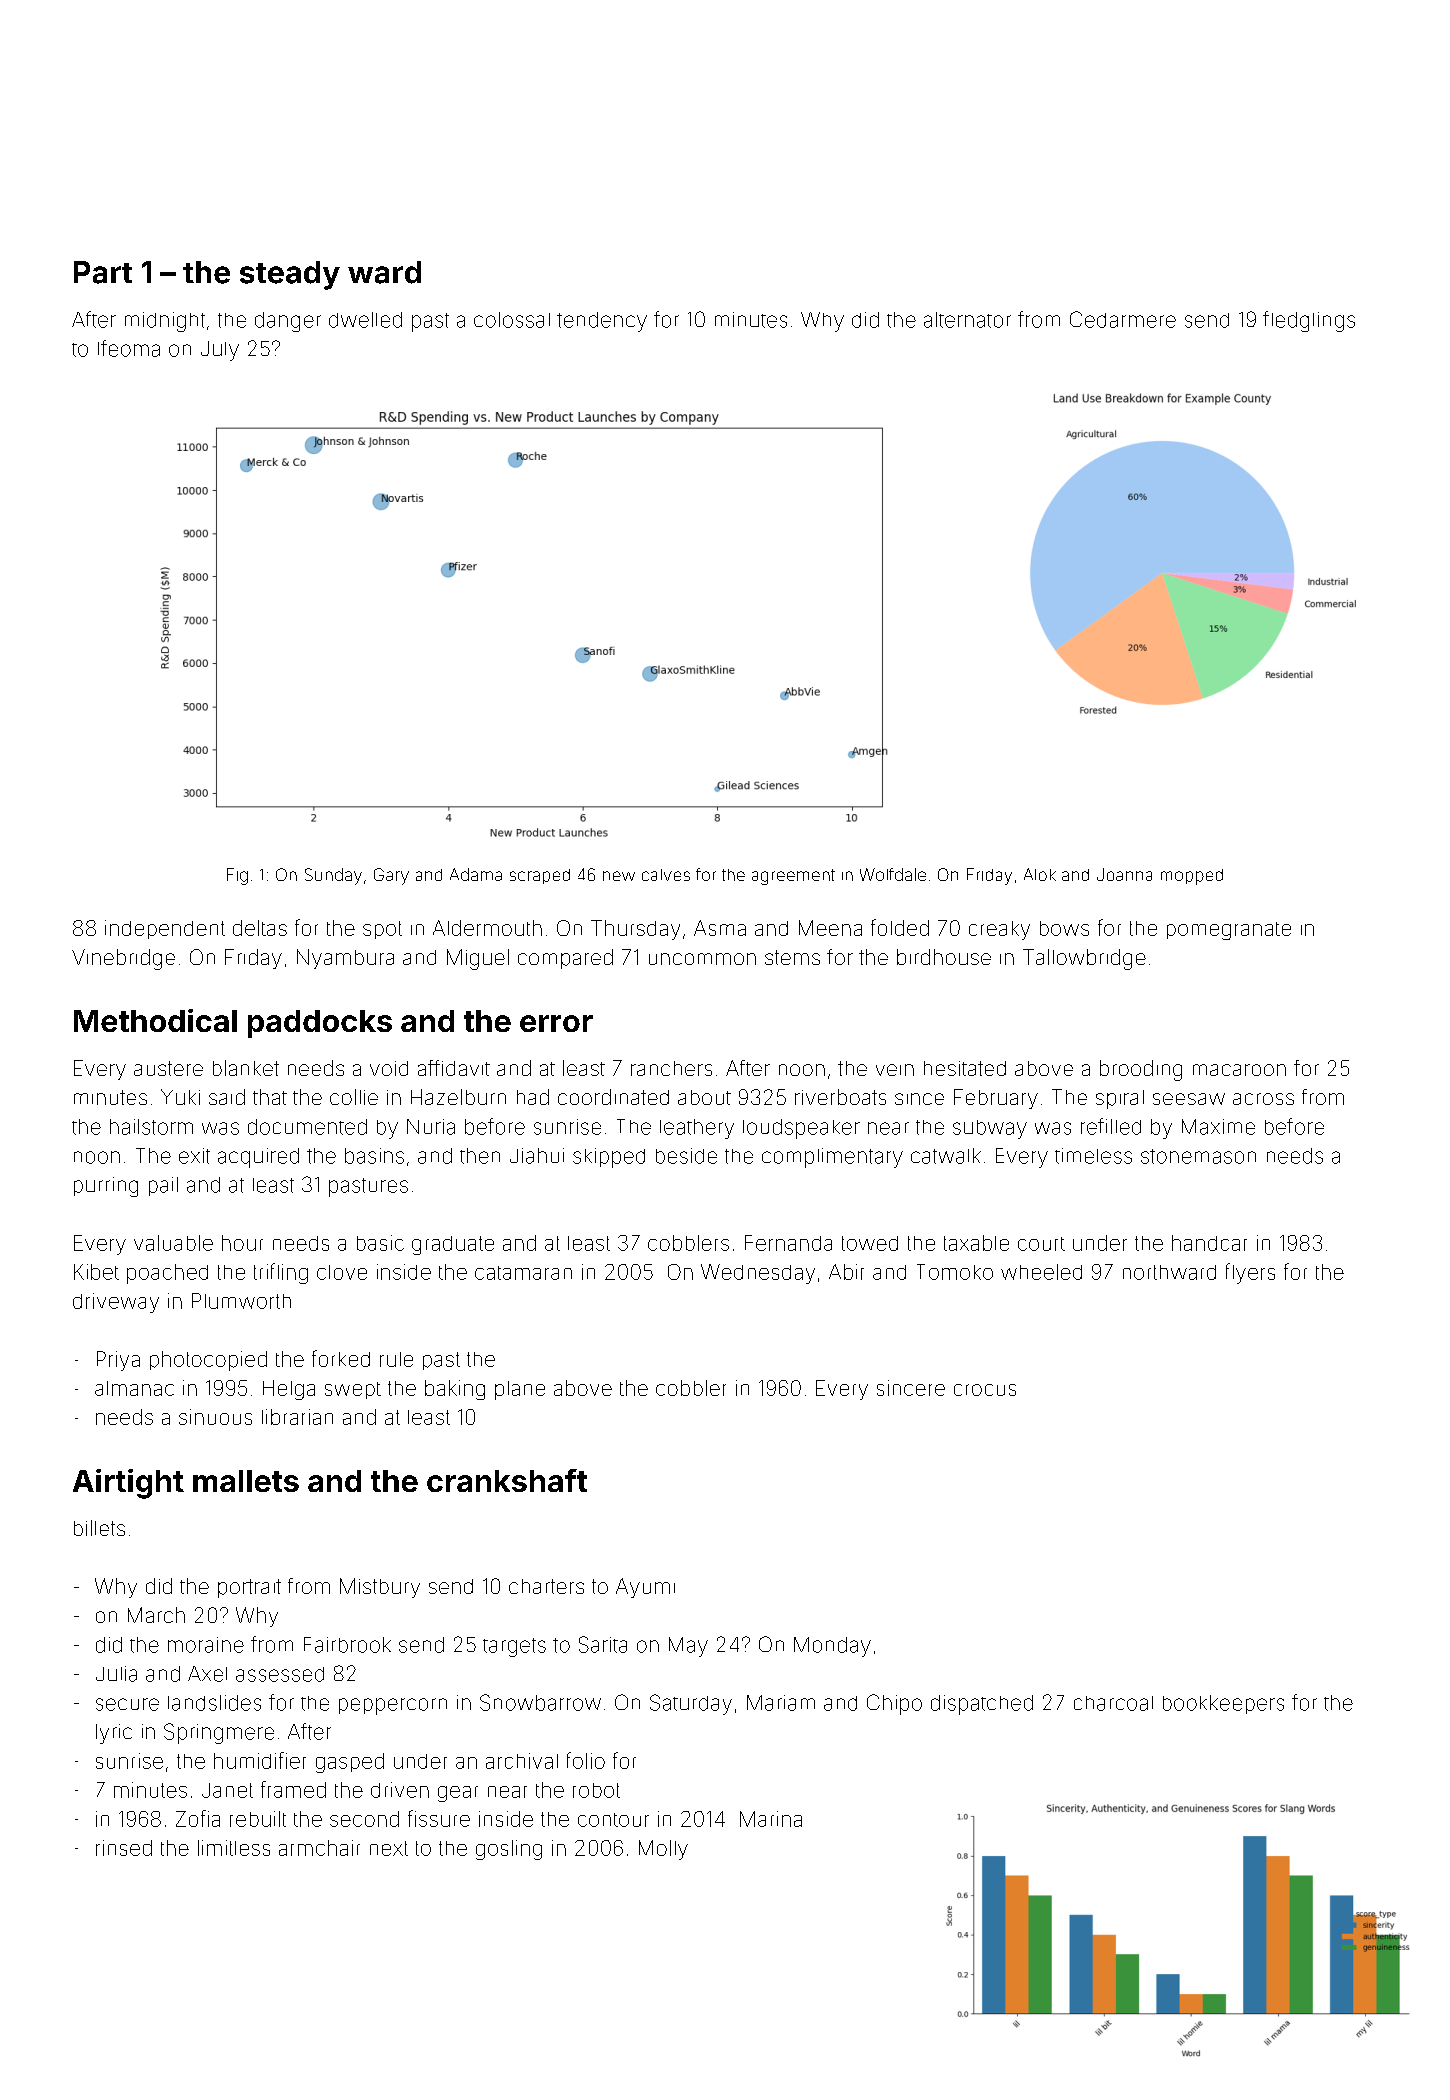 Image resolution: width=1450 pixels, height=2100 pixels. Describe the element at coordinates (1250, 1273) in the image. I see `flyers` at that location.
